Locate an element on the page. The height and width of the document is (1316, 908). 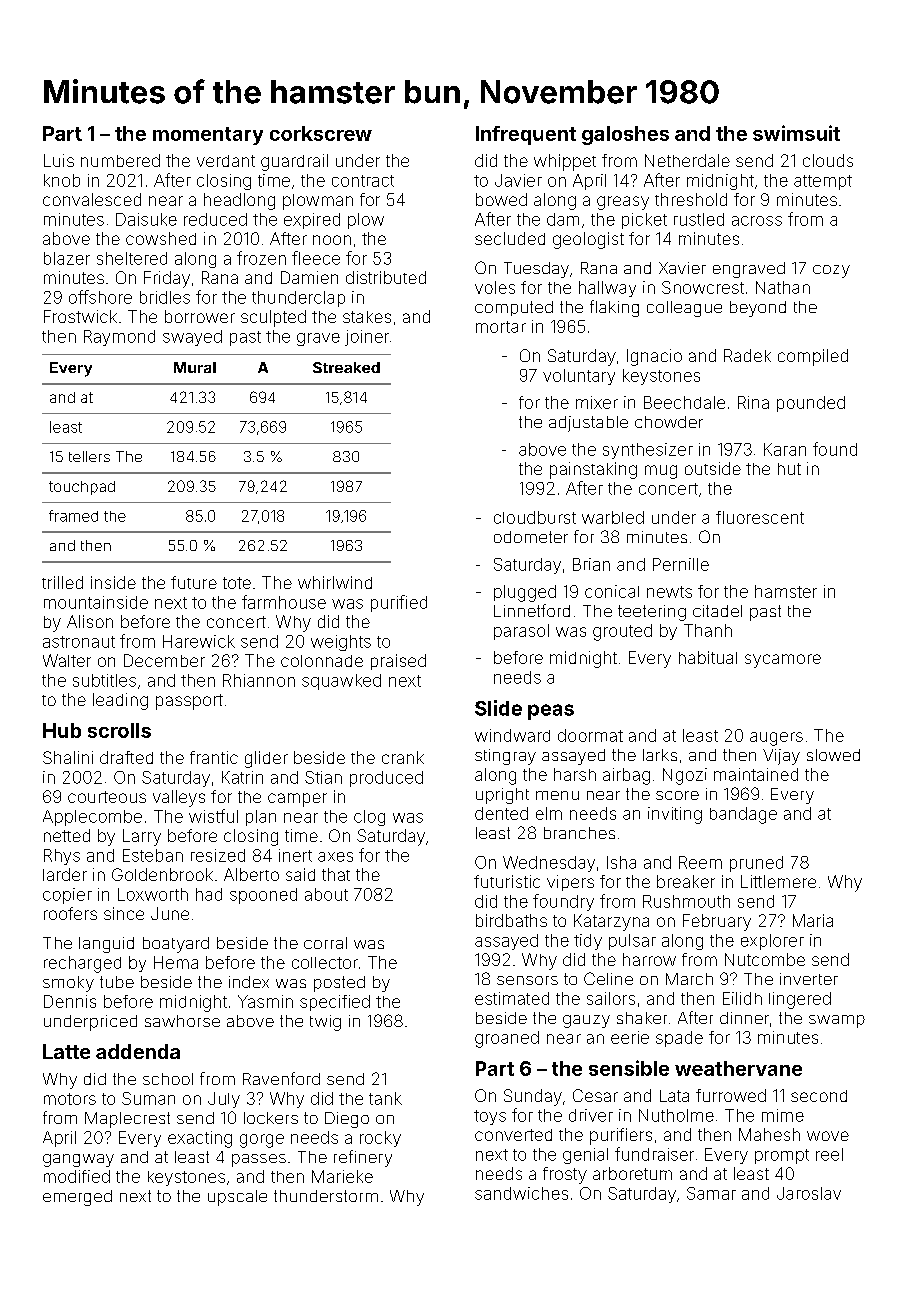
Karan is located at coordinates (785, 449).
